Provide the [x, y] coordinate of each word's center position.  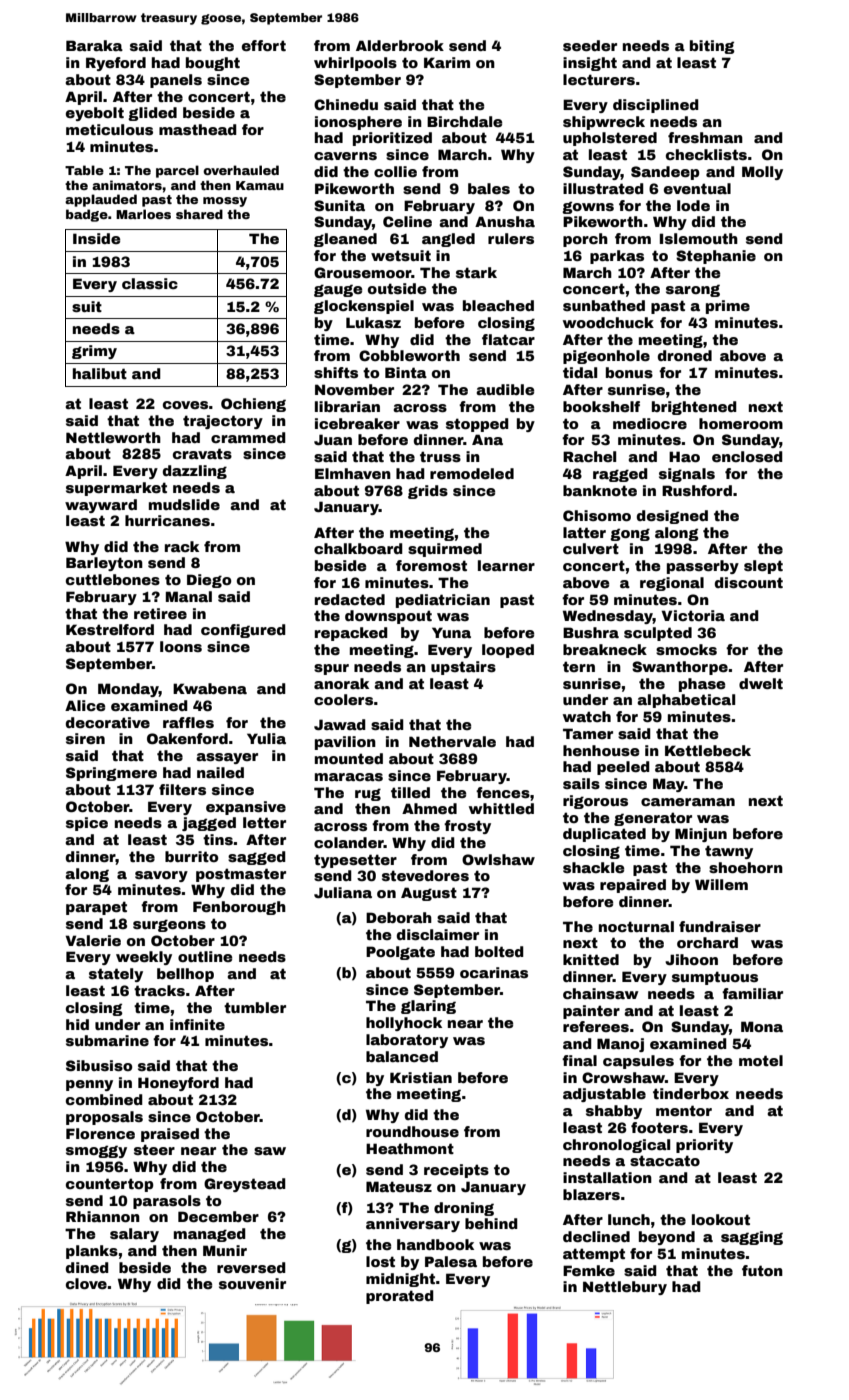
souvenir [252, 1283]
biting [712, 47]
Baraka [94, 45]
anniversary [413, 1225]
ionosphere [358, 123]
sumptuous [715, 978]
